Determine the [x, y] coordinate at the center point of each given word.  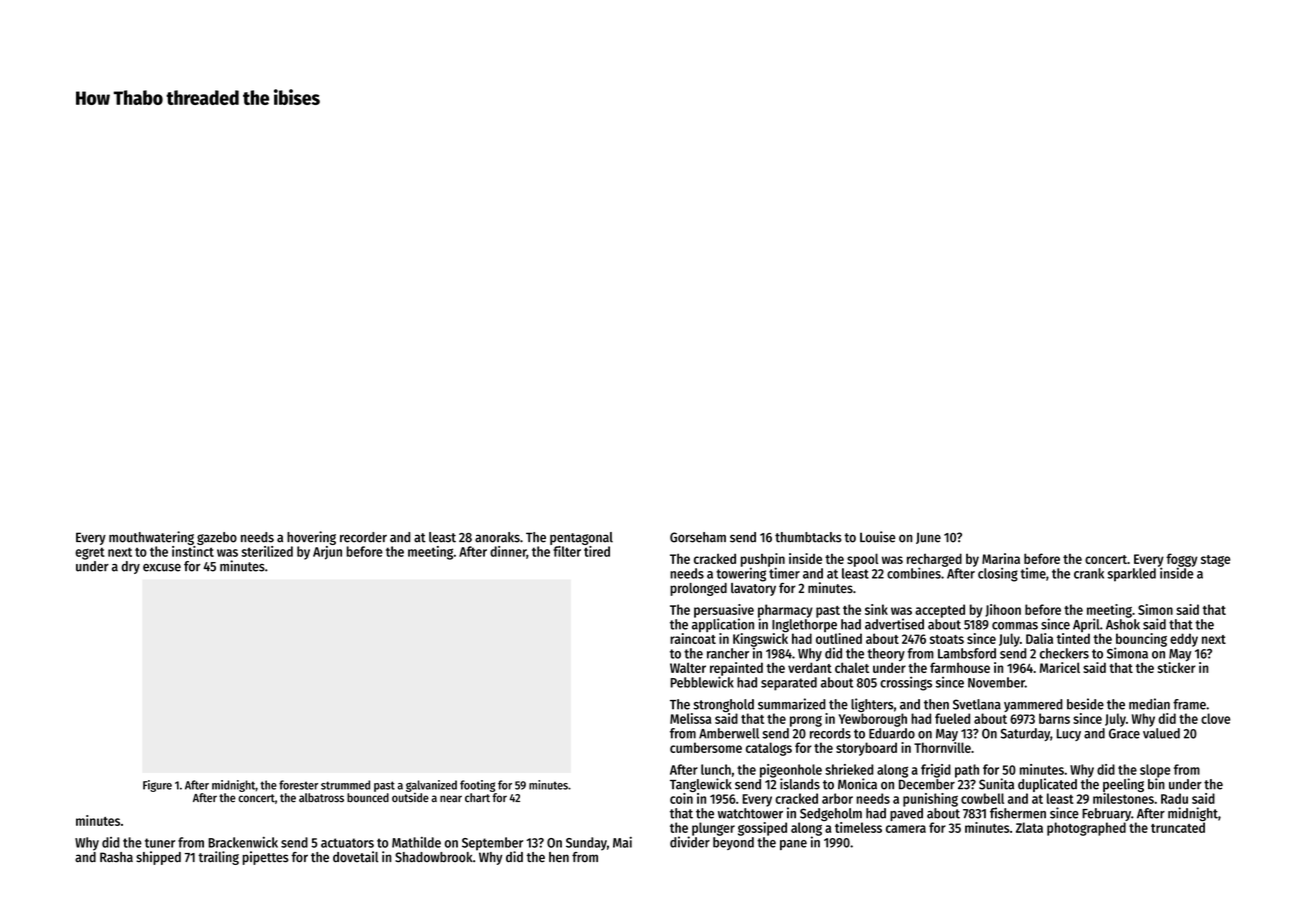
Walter [688, 667]
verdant [810, 667]
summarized [792, 704]
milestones [1123, 798]
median [1149, 704]
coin [681, 798]
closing [998, 574]
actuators [347, 843]
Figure [157, 786]
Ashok [1123, 624]
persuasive [724, 611]
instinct [193, 551]
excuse [162, 568]
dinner [508, 552]
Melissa [690, 718]
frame [1189, 704]
